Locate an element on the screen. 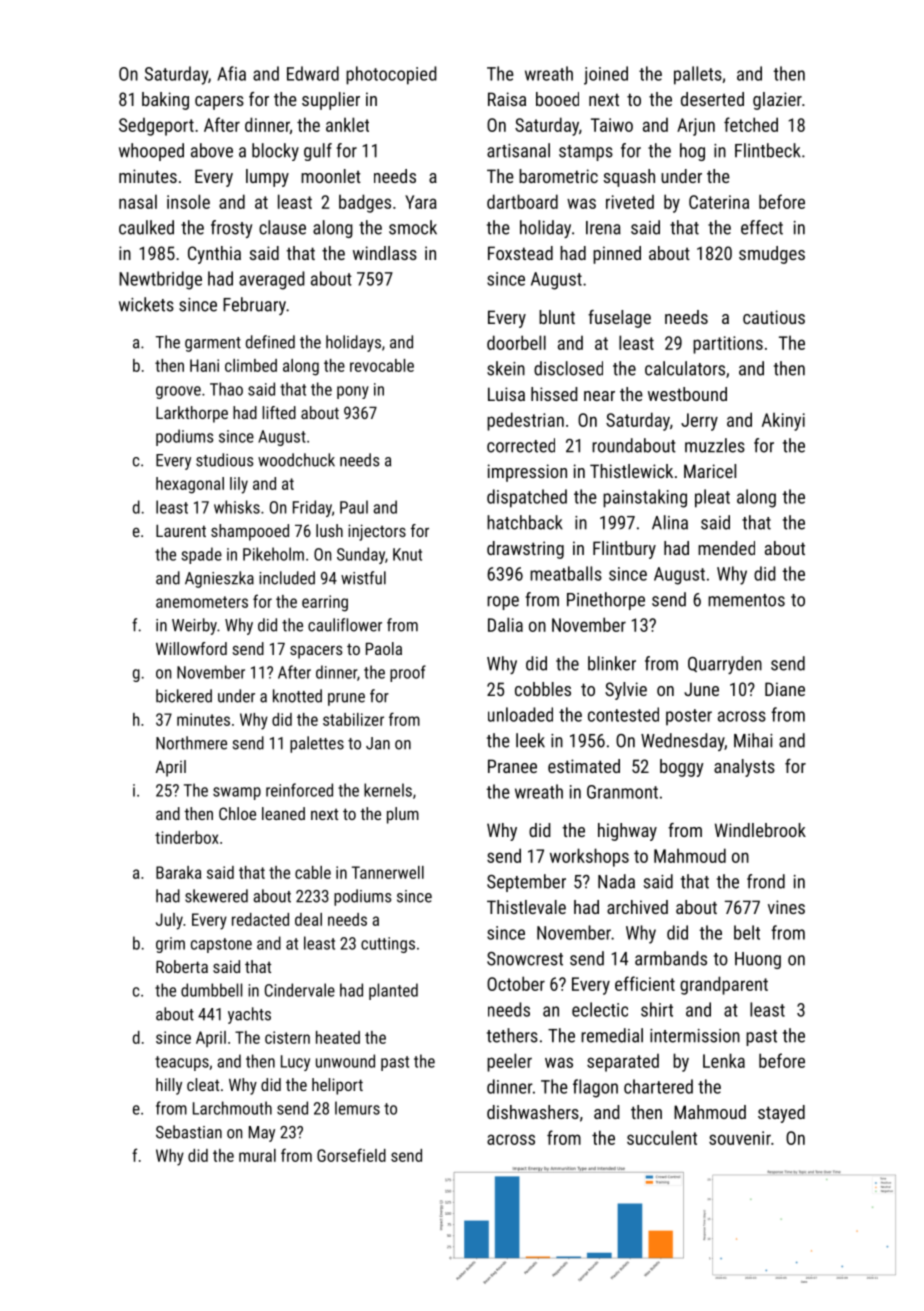  blocky is located at coordinates (275, 152).
